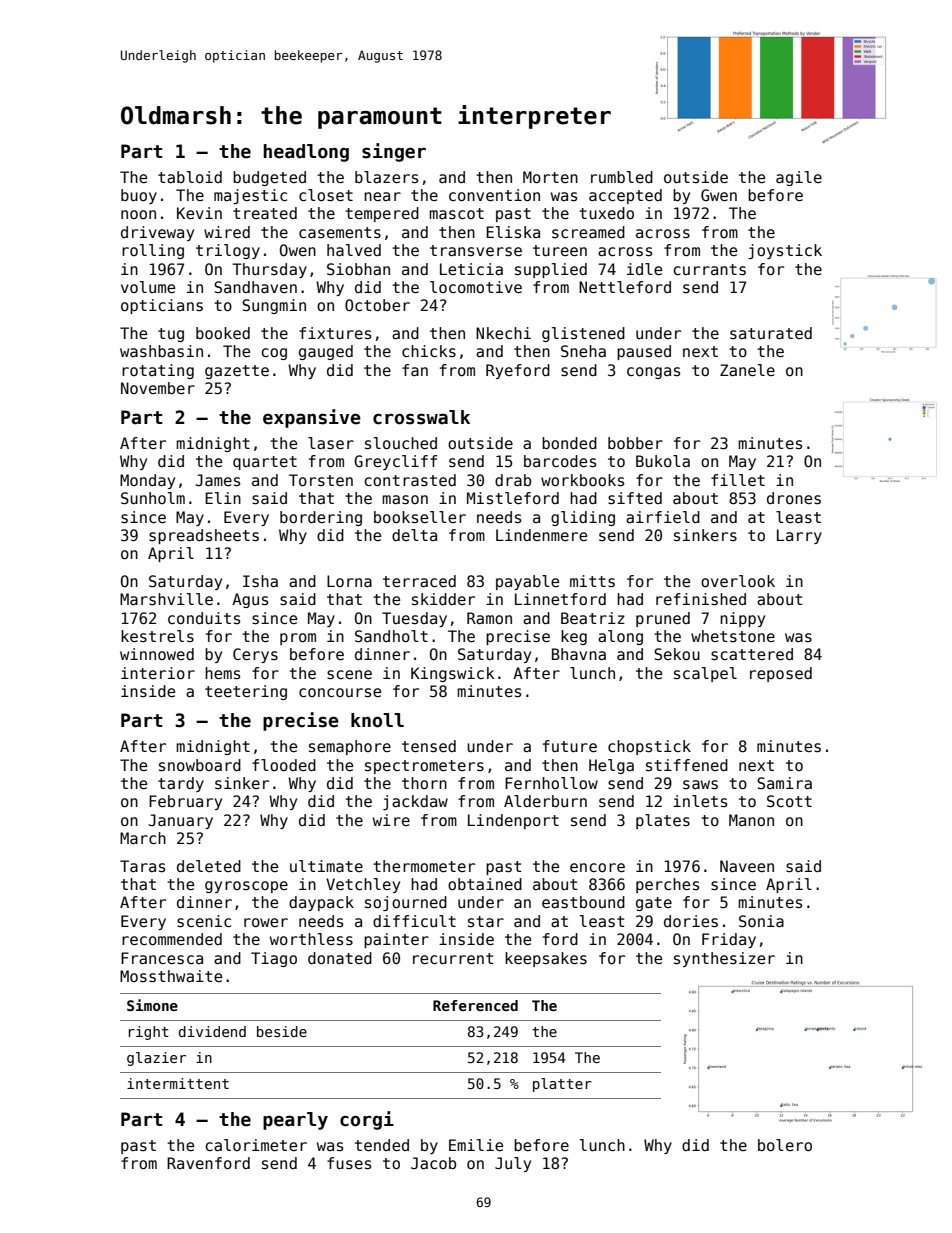 The height and width of the screenshot is (1233, 952). I want to click on bonded, so click(569, 443).
